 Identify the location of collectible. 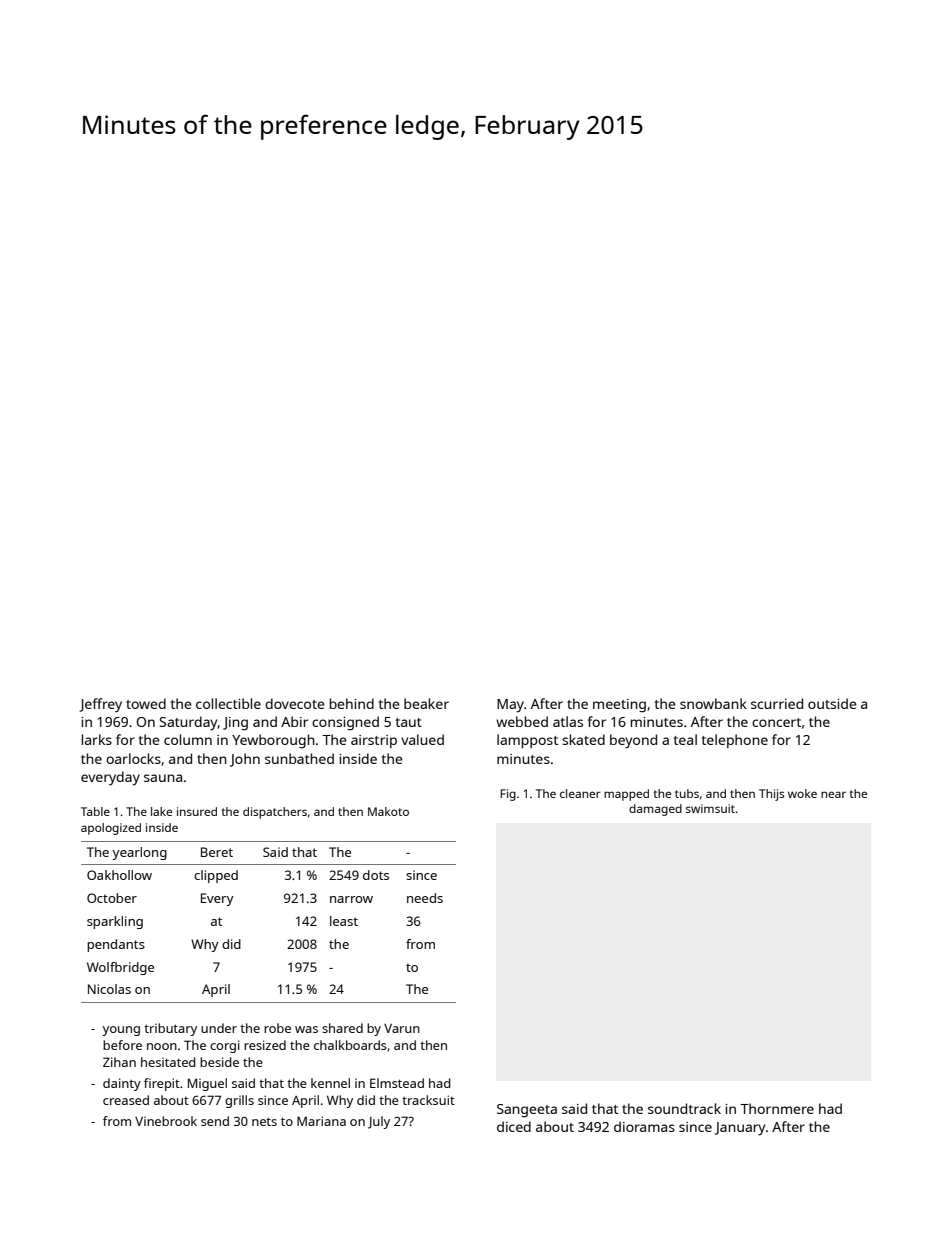
(228, 703).
